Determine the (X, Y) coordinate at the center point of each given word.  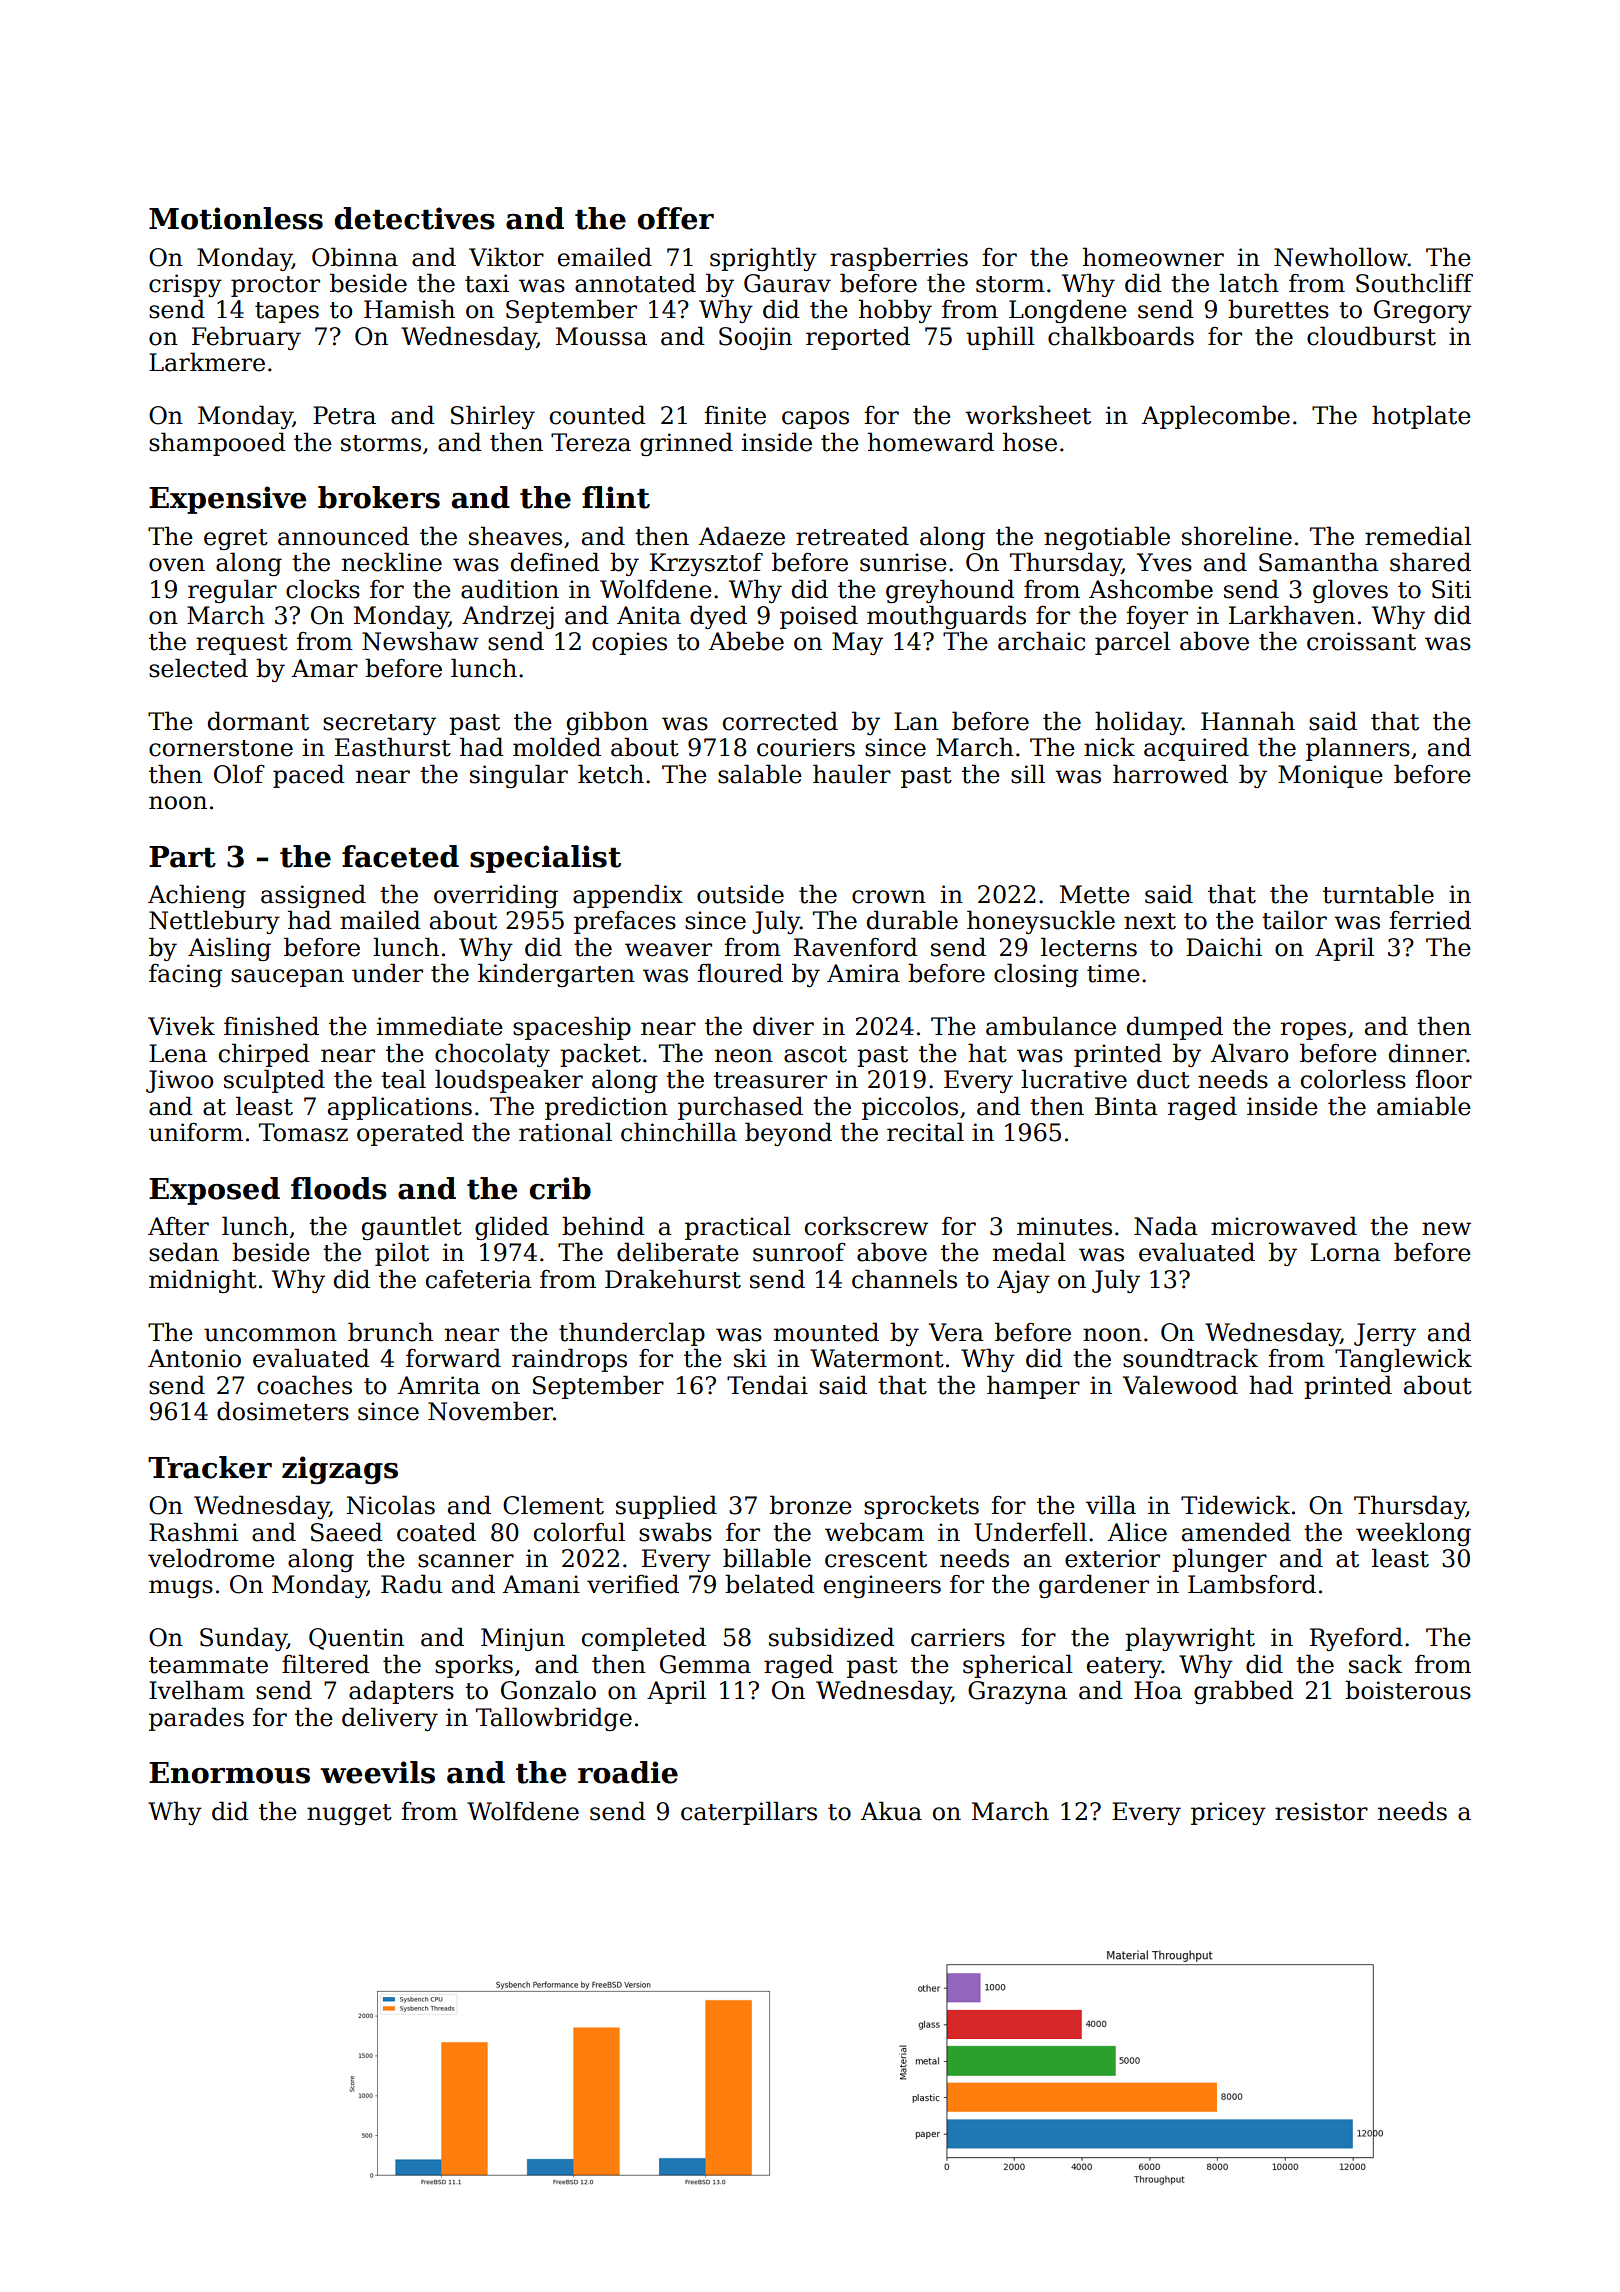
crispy (185, 285)
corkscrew (866, 1226)
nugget (349, 1814)
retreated (852, 536)
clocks (323, 589)
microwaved (1284, 1226)
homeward (931, 442)
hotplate (1421, 417)
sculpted (274, 1081)
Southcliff (1414, 283)
